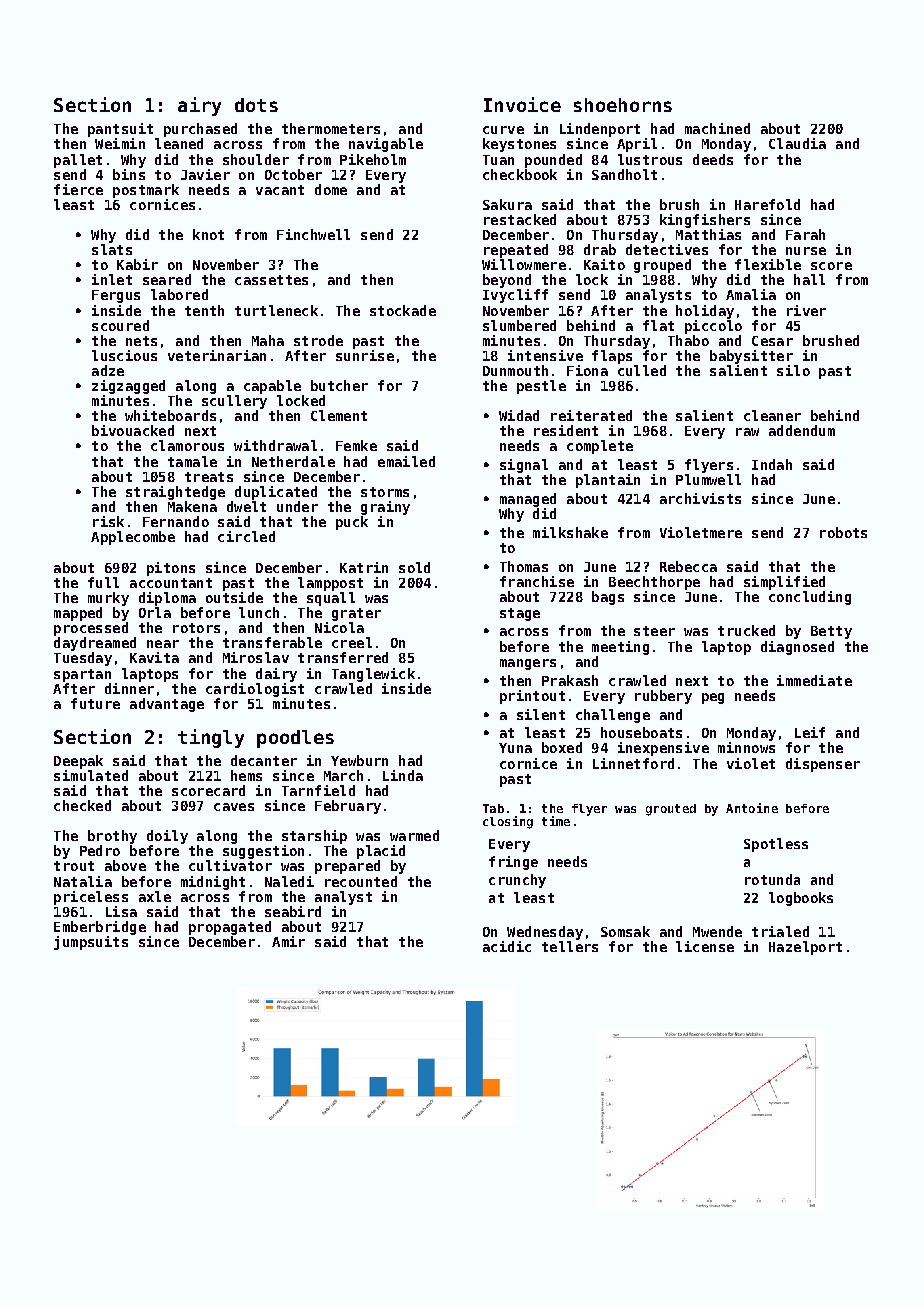 This page has width=924, height=1308. I want to click on restacked, so click(520, 219).
